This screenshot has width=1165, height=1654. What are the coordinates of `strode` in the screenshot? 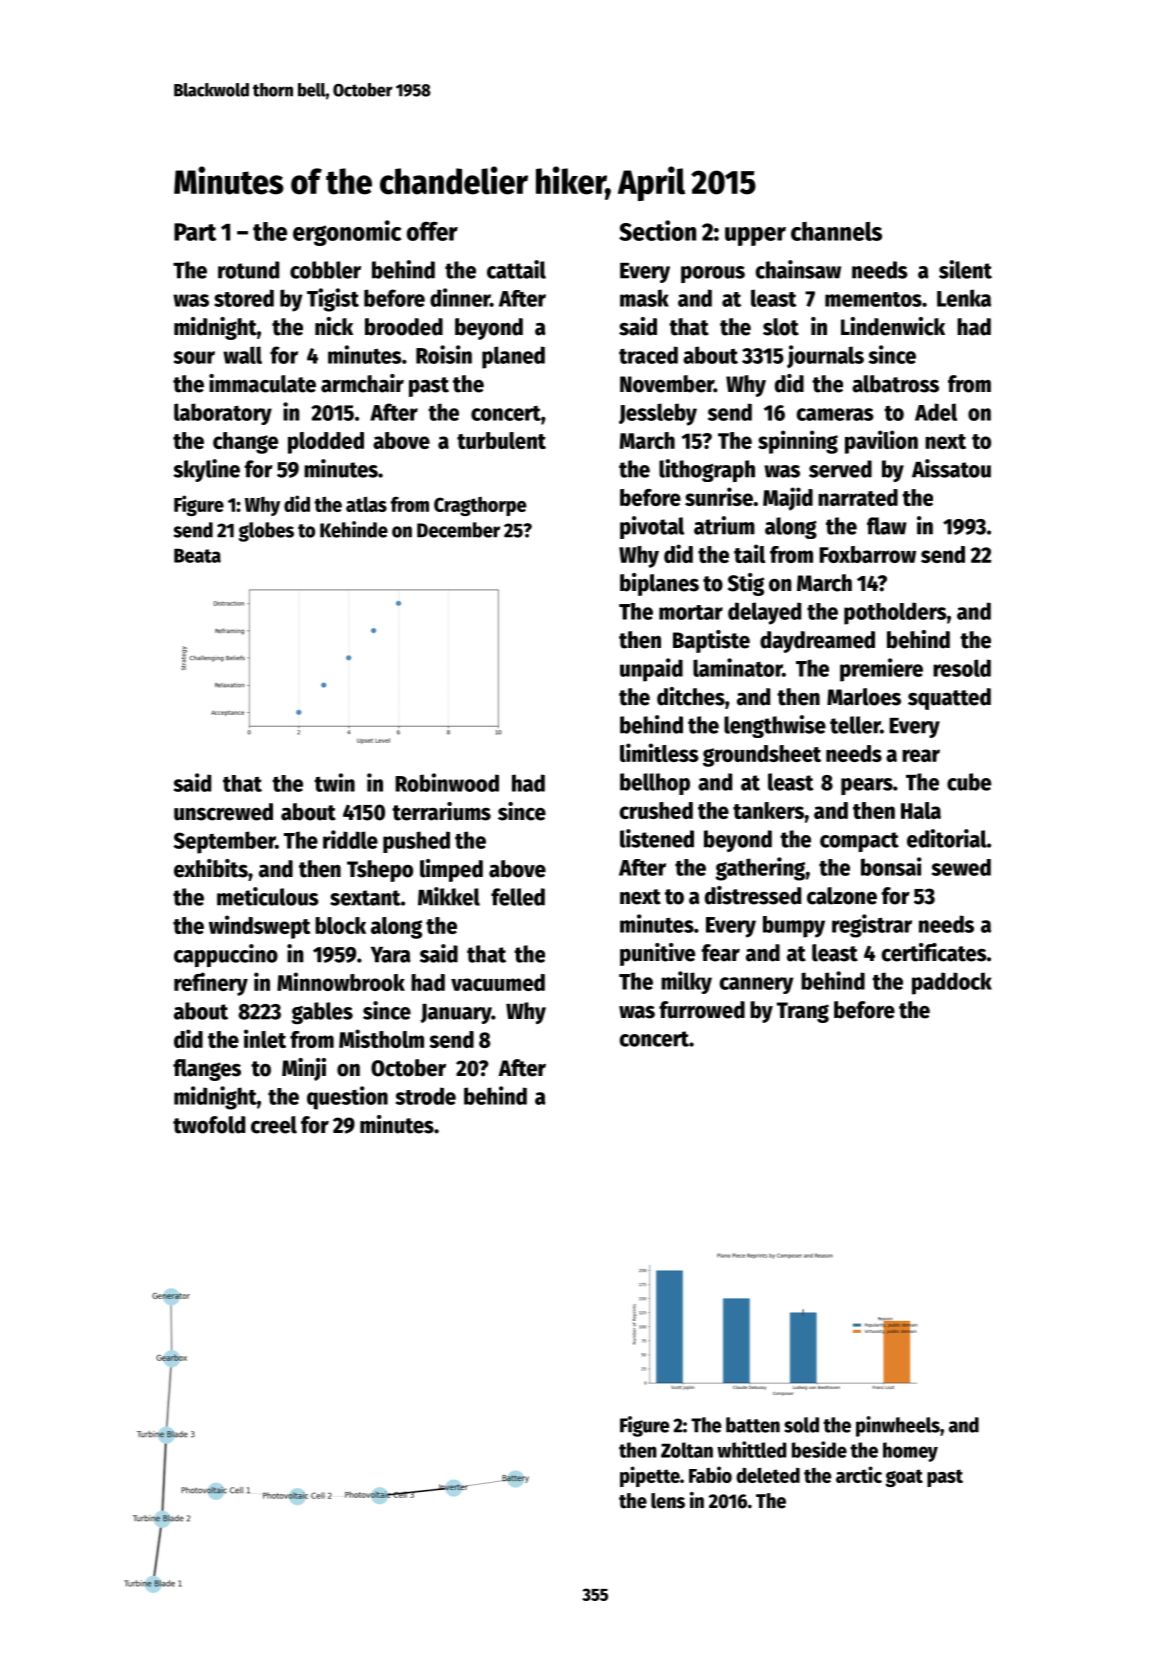 It's located at (426, 1096).
